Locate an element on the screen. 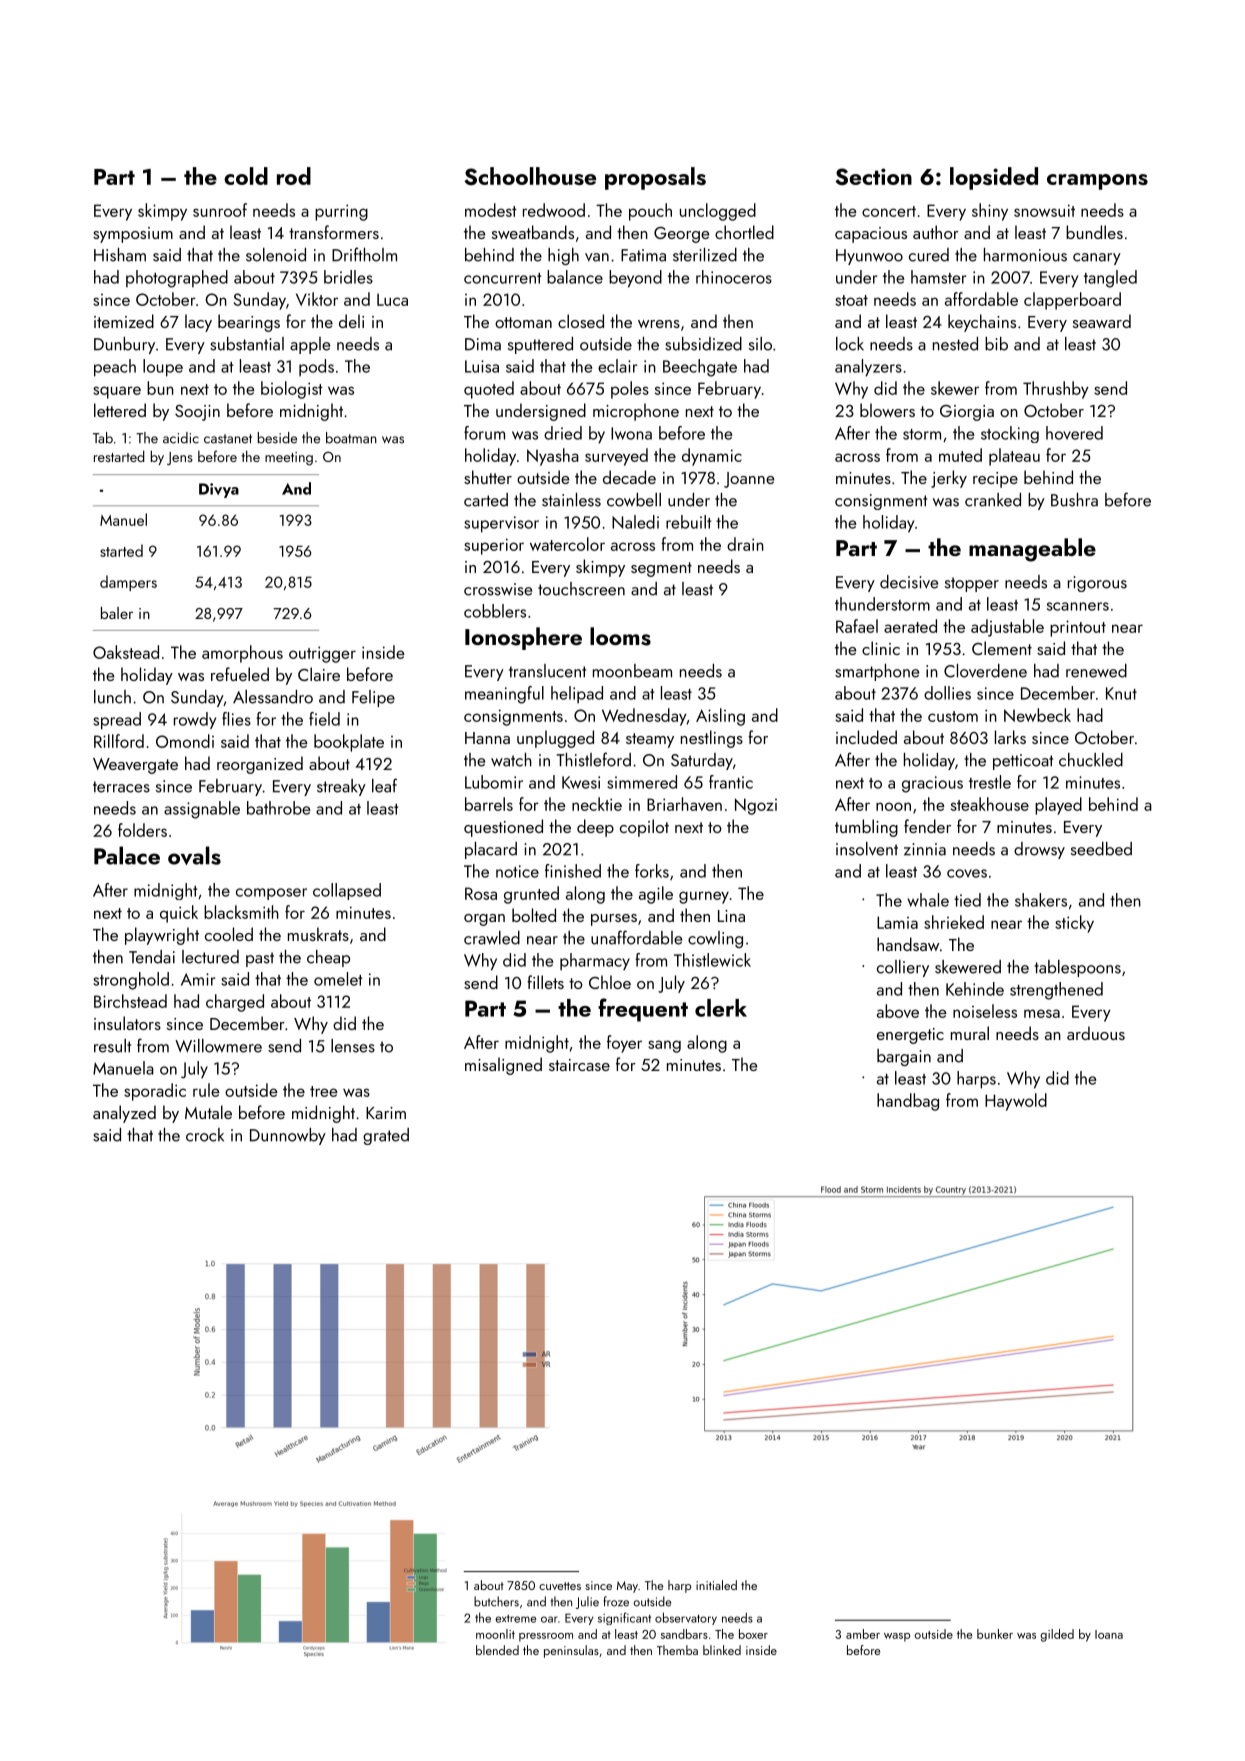 This screenshot has width=1245, height=1761. cuvettes is located at coordinates (560, 1586).
